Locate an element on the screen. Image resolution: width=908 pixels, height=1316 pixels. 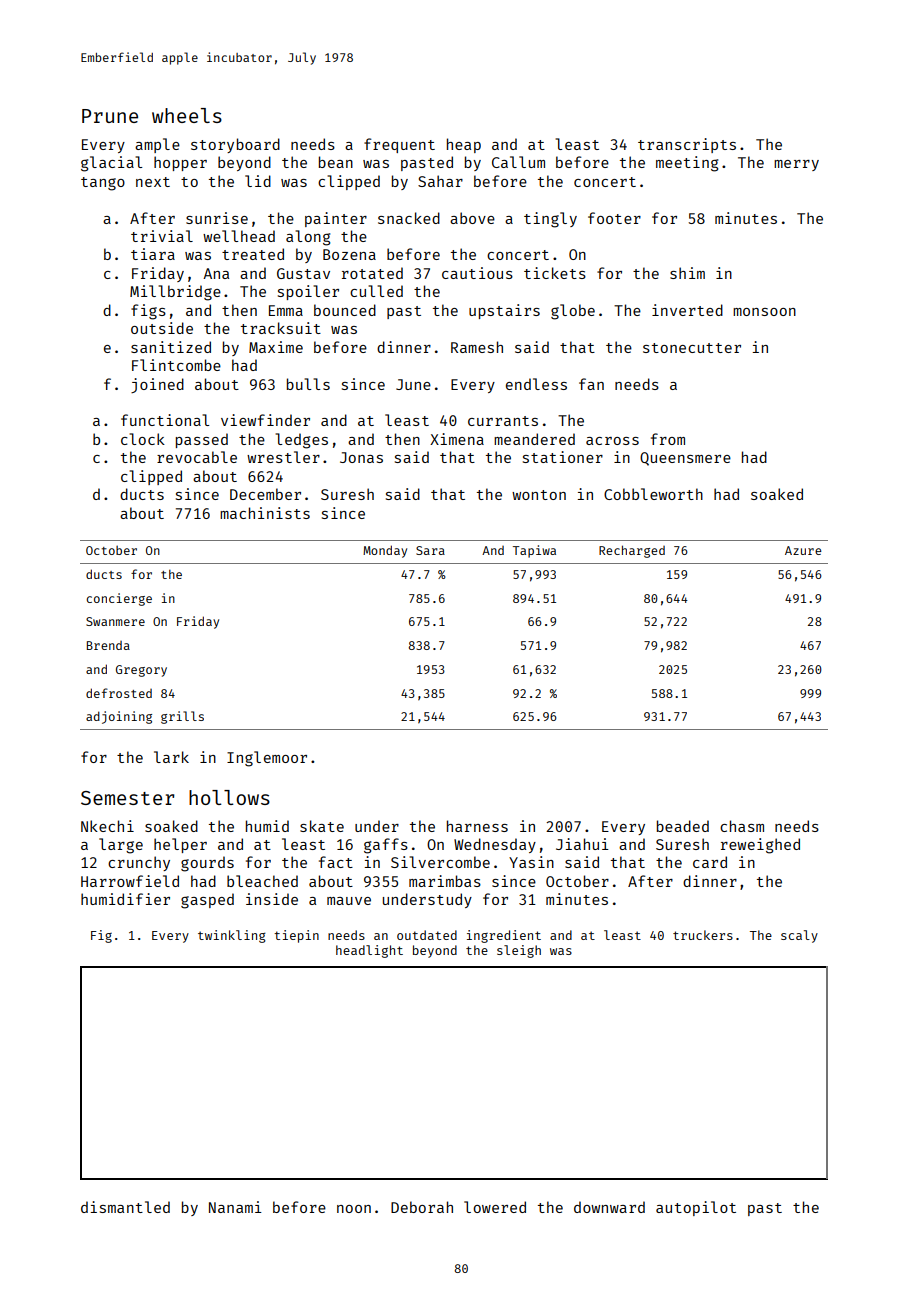
merry is located at coordinates (796, 165).
